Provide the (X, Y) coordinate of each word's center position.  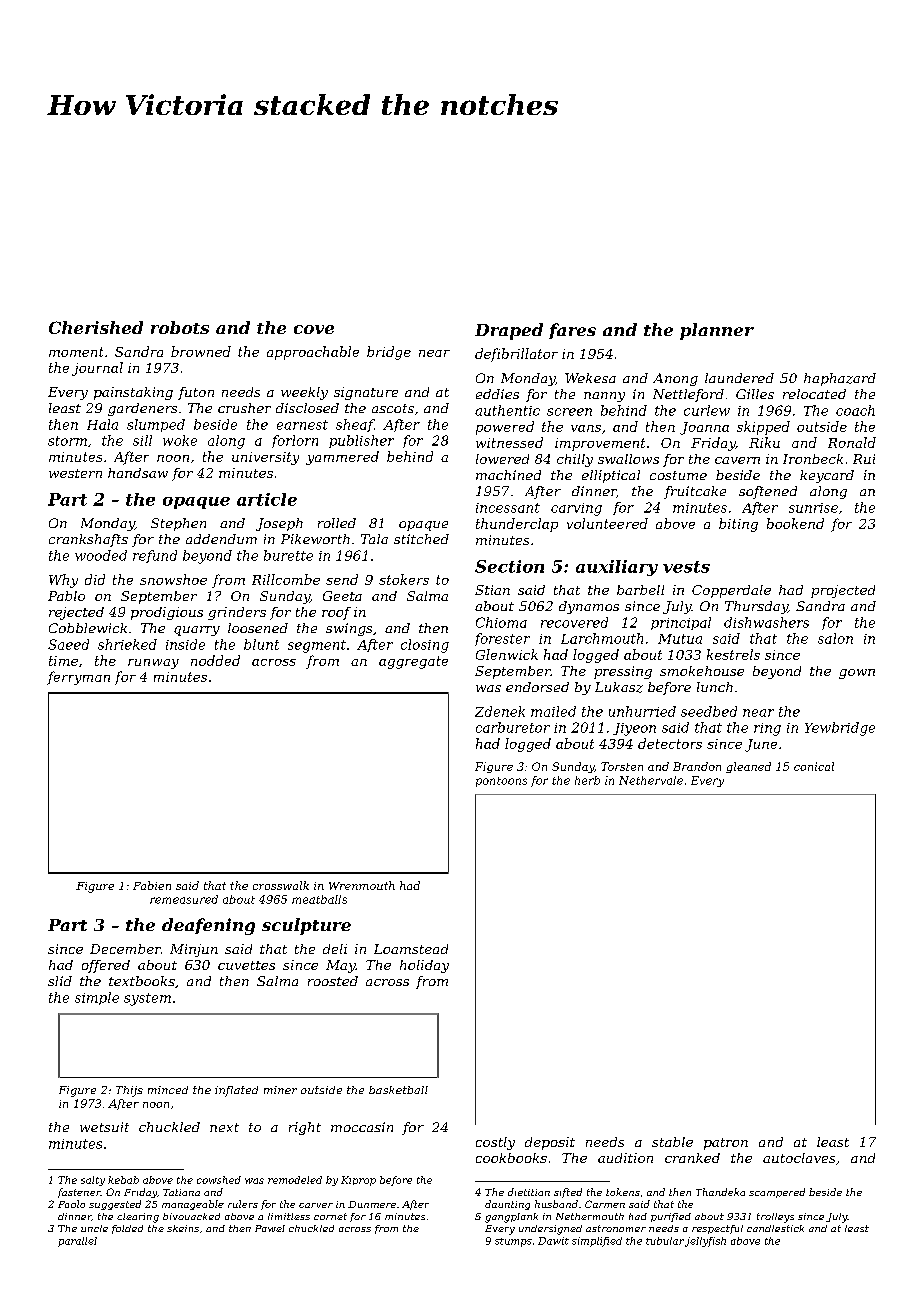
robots (180, 327)
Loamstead (411, 949)
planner (717, 331)
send (342, 579)
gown (857, 674)
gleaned (748, 767)
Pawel (270, 1228)
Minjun (194, 950)
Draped (509, 331)
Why (63, 581)
